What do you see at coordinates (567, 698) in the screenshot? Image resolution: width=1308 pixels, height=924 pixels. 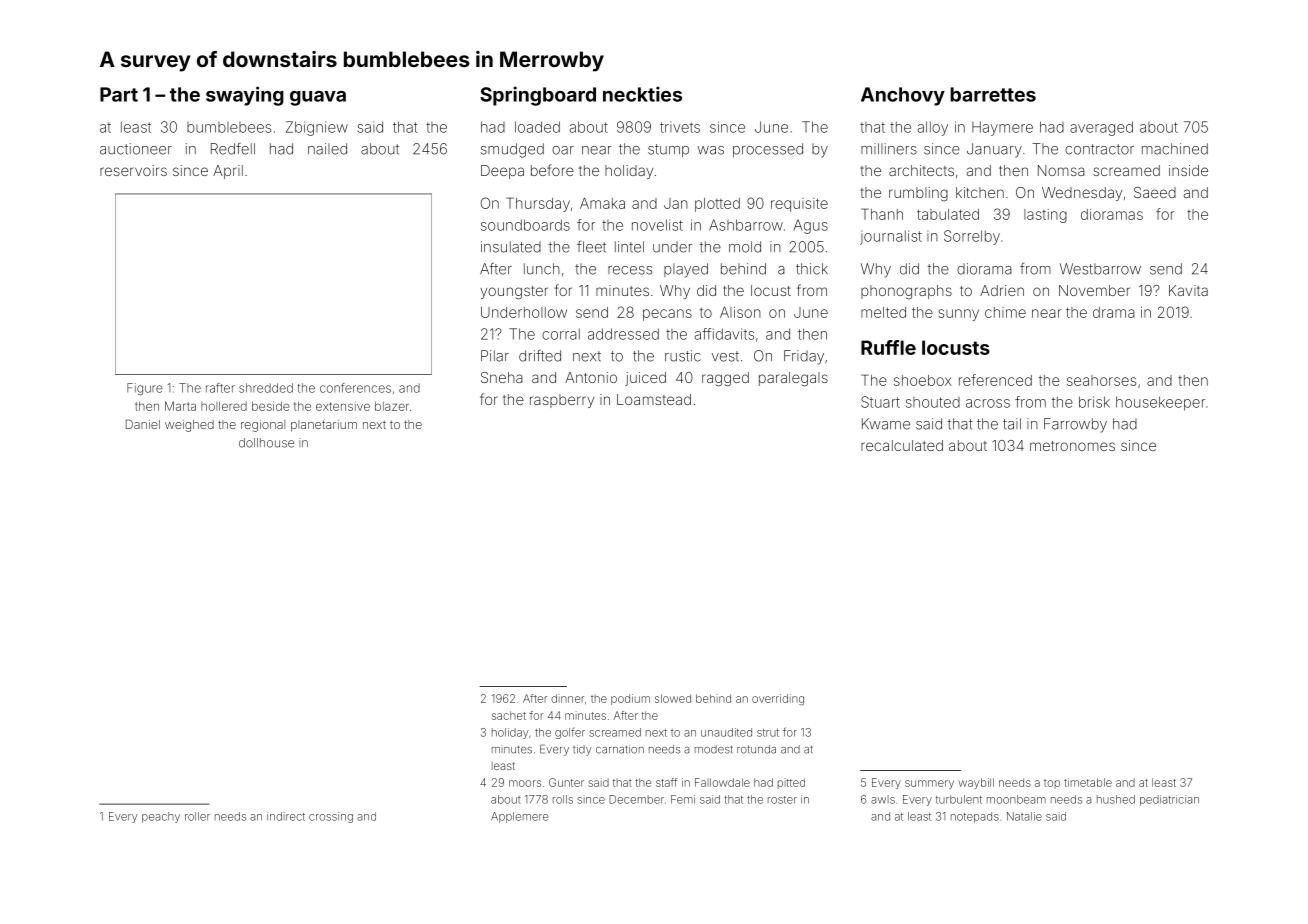 I see `dinner` at bounding box center [567, 698].
